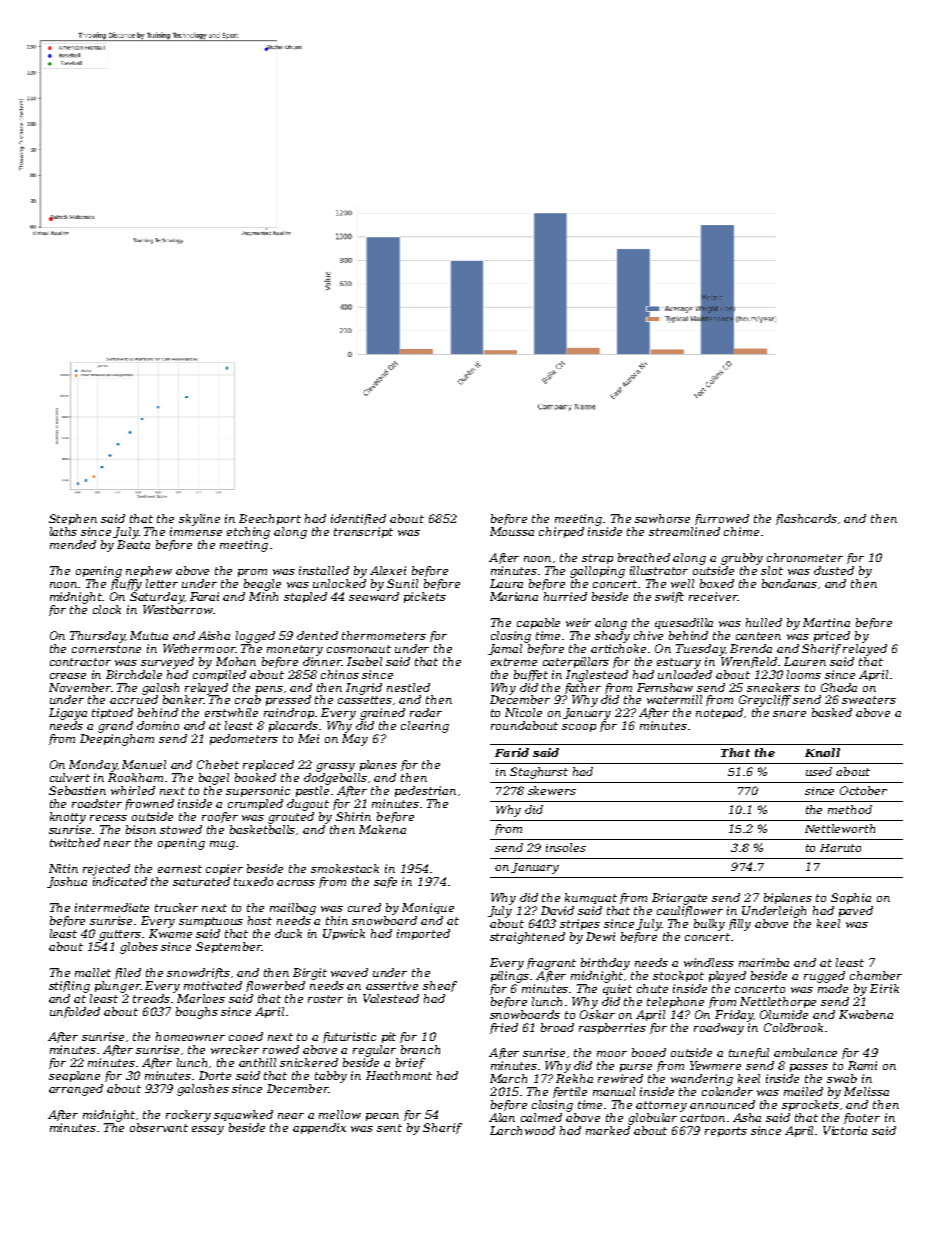  Describe the element at coordinates (850, 809) in the image. I see `method` at that location.
